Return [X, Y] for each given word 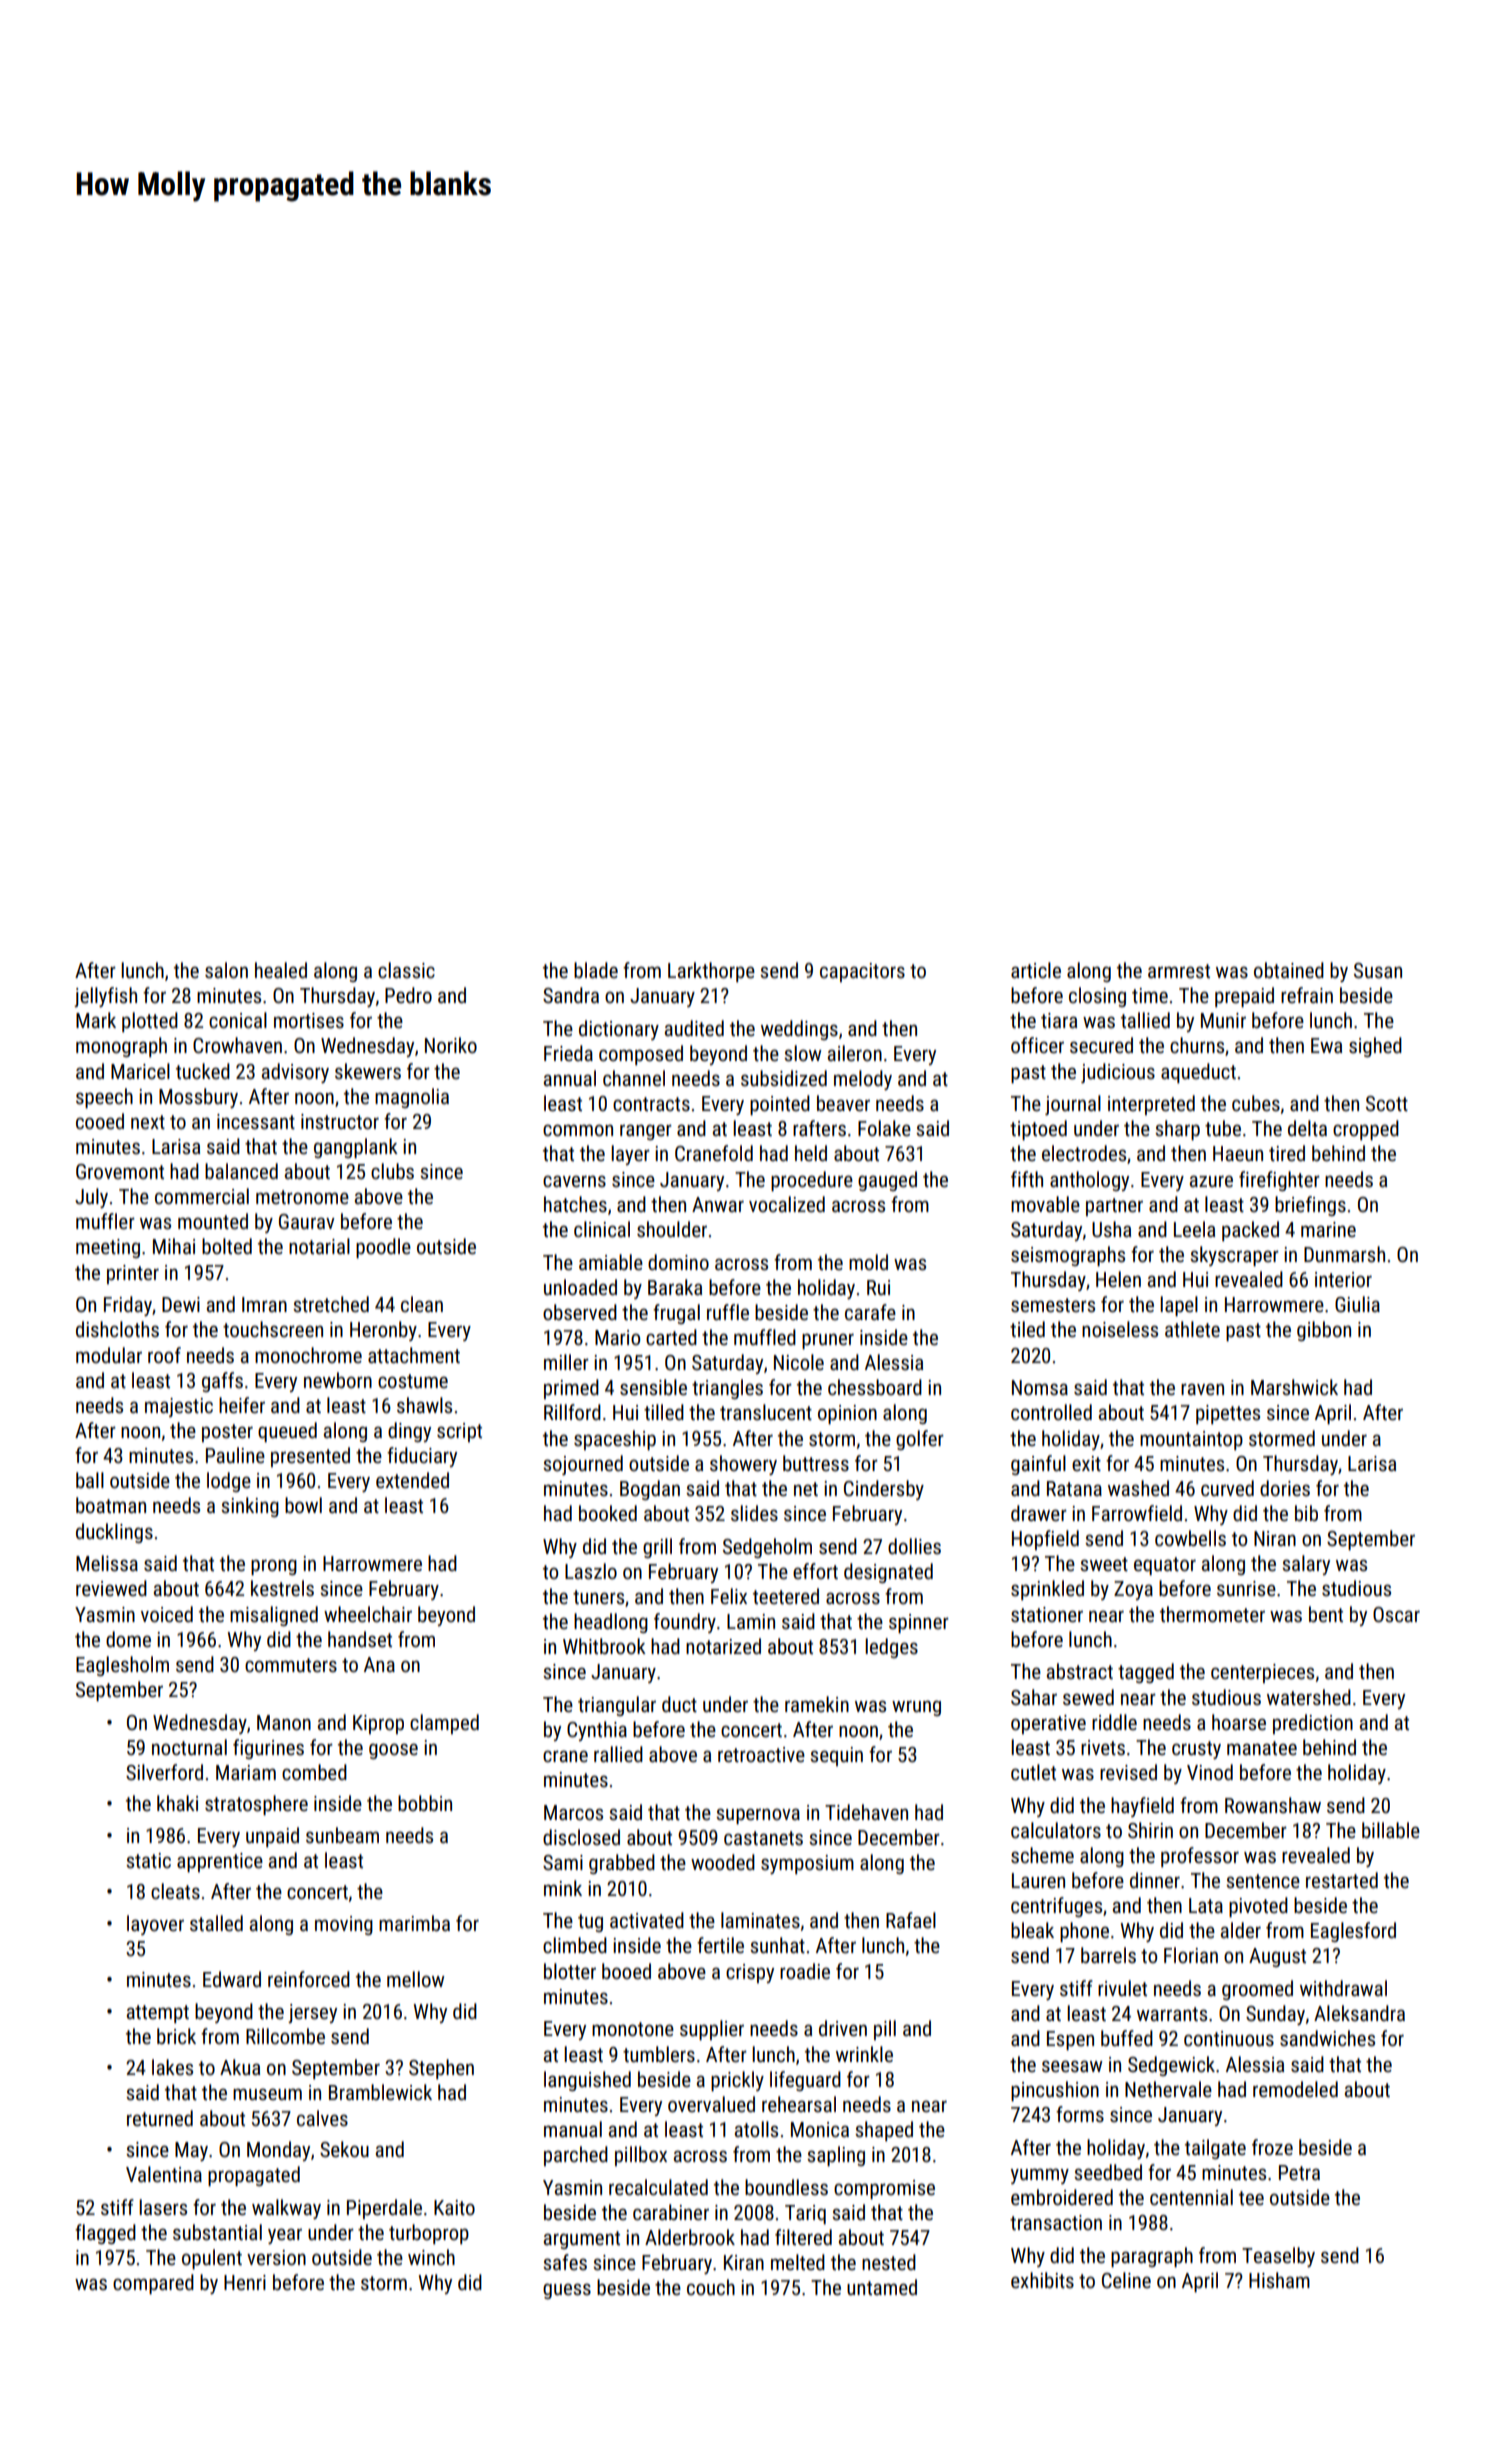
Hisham [1279, 2280]
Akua [240, 2067]
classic [406, 970]
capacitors [862, 972]
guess [567, 2291]
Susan [1378, 971]
